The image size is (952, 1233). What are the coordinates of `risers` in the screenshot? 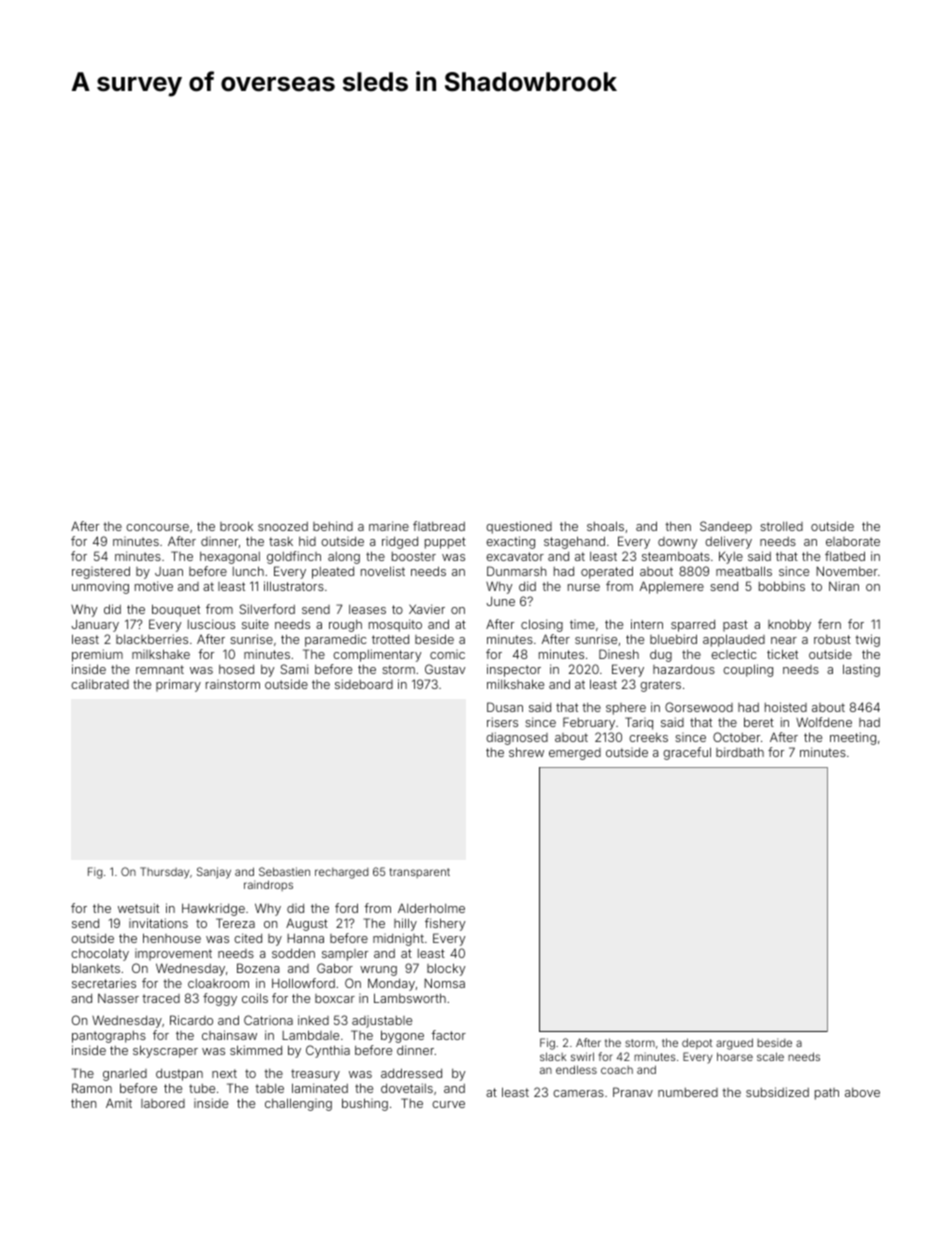 It's located at (502, 722).
